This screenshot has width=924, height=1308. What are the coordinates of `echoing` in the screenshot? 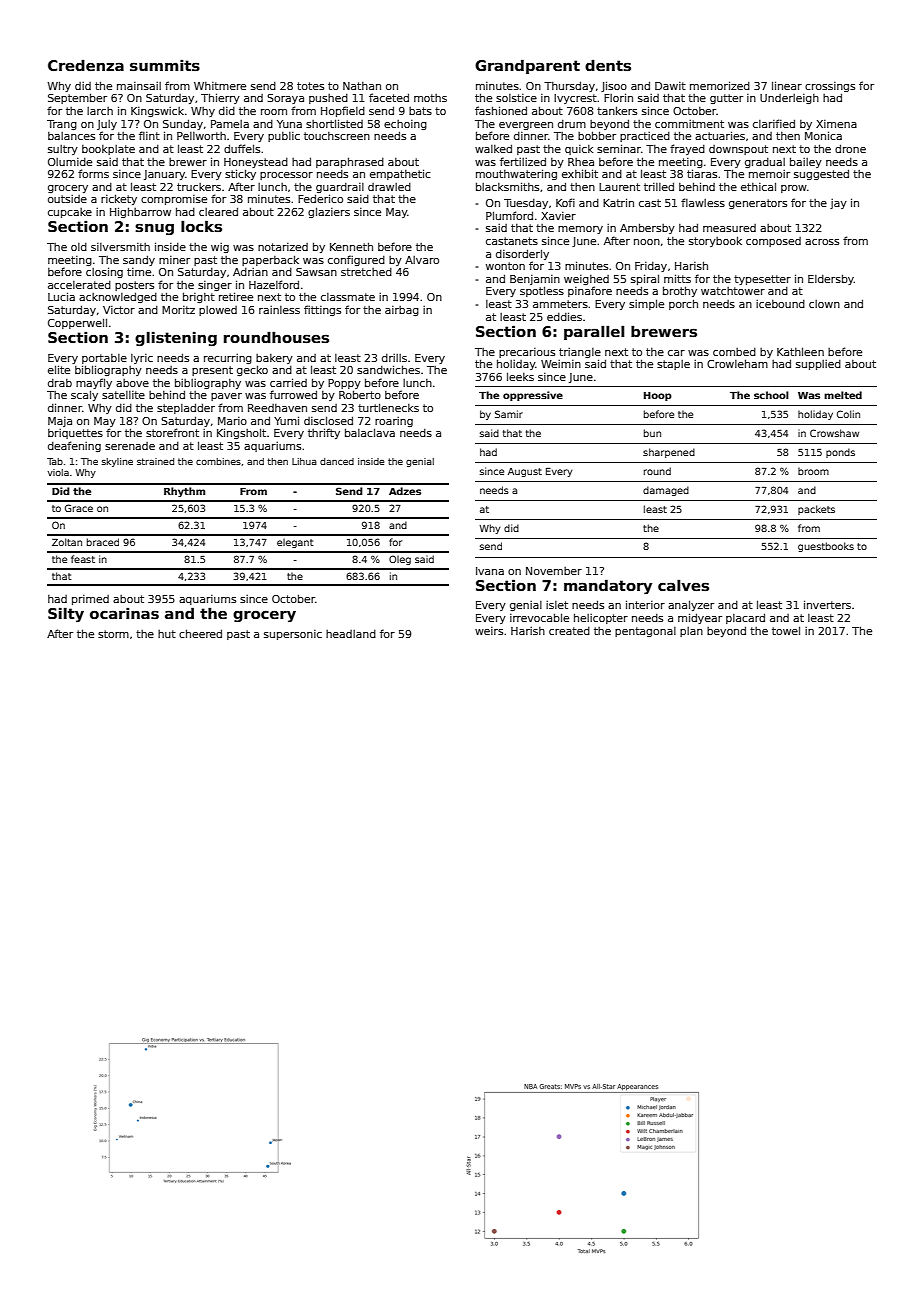 It's located at (405, 125).
